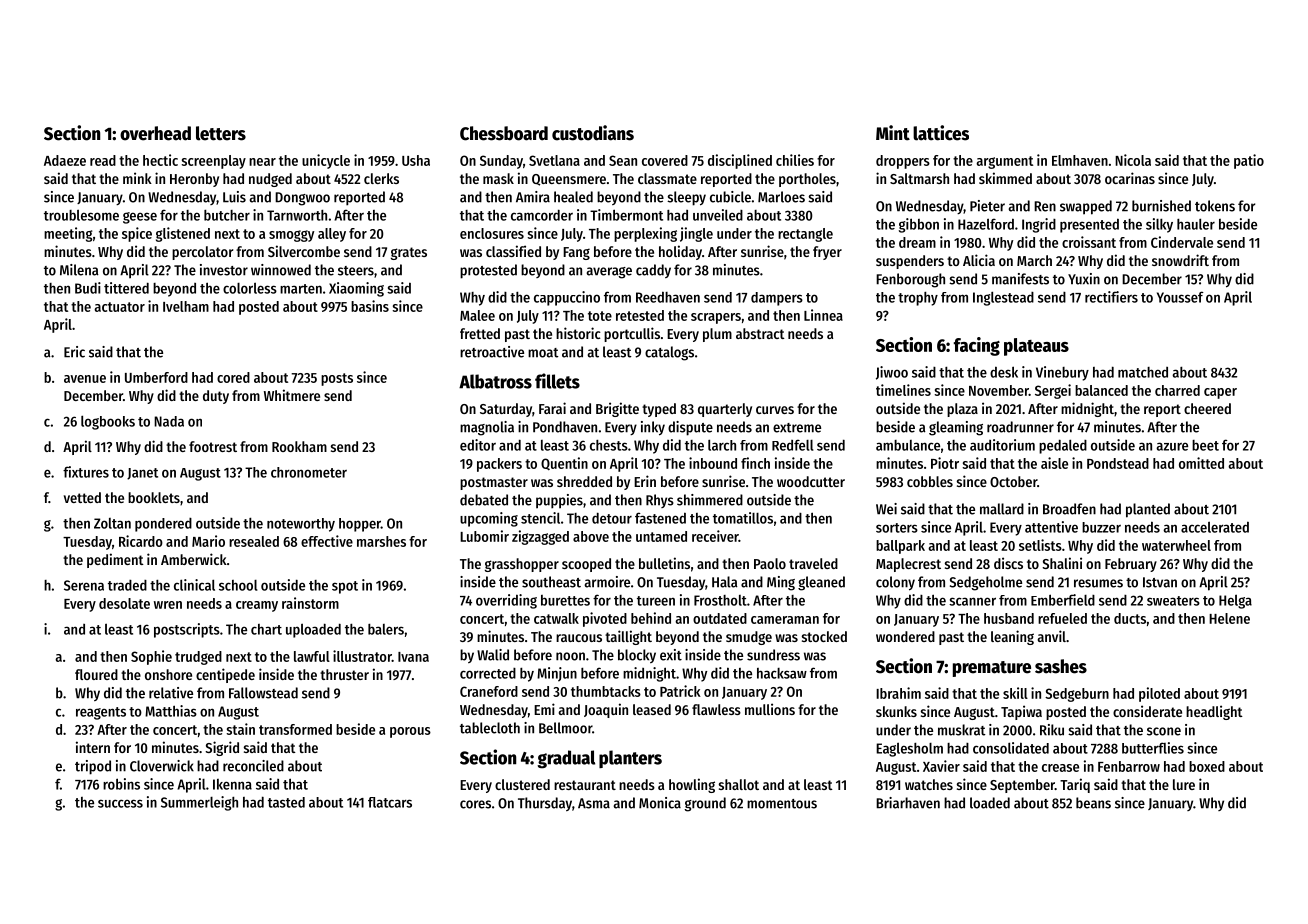 This document has width=1308, height=924. What do you see at coordinates (1143, 372) in the document?
I see `matched` at bounding box center [1143, 372].
